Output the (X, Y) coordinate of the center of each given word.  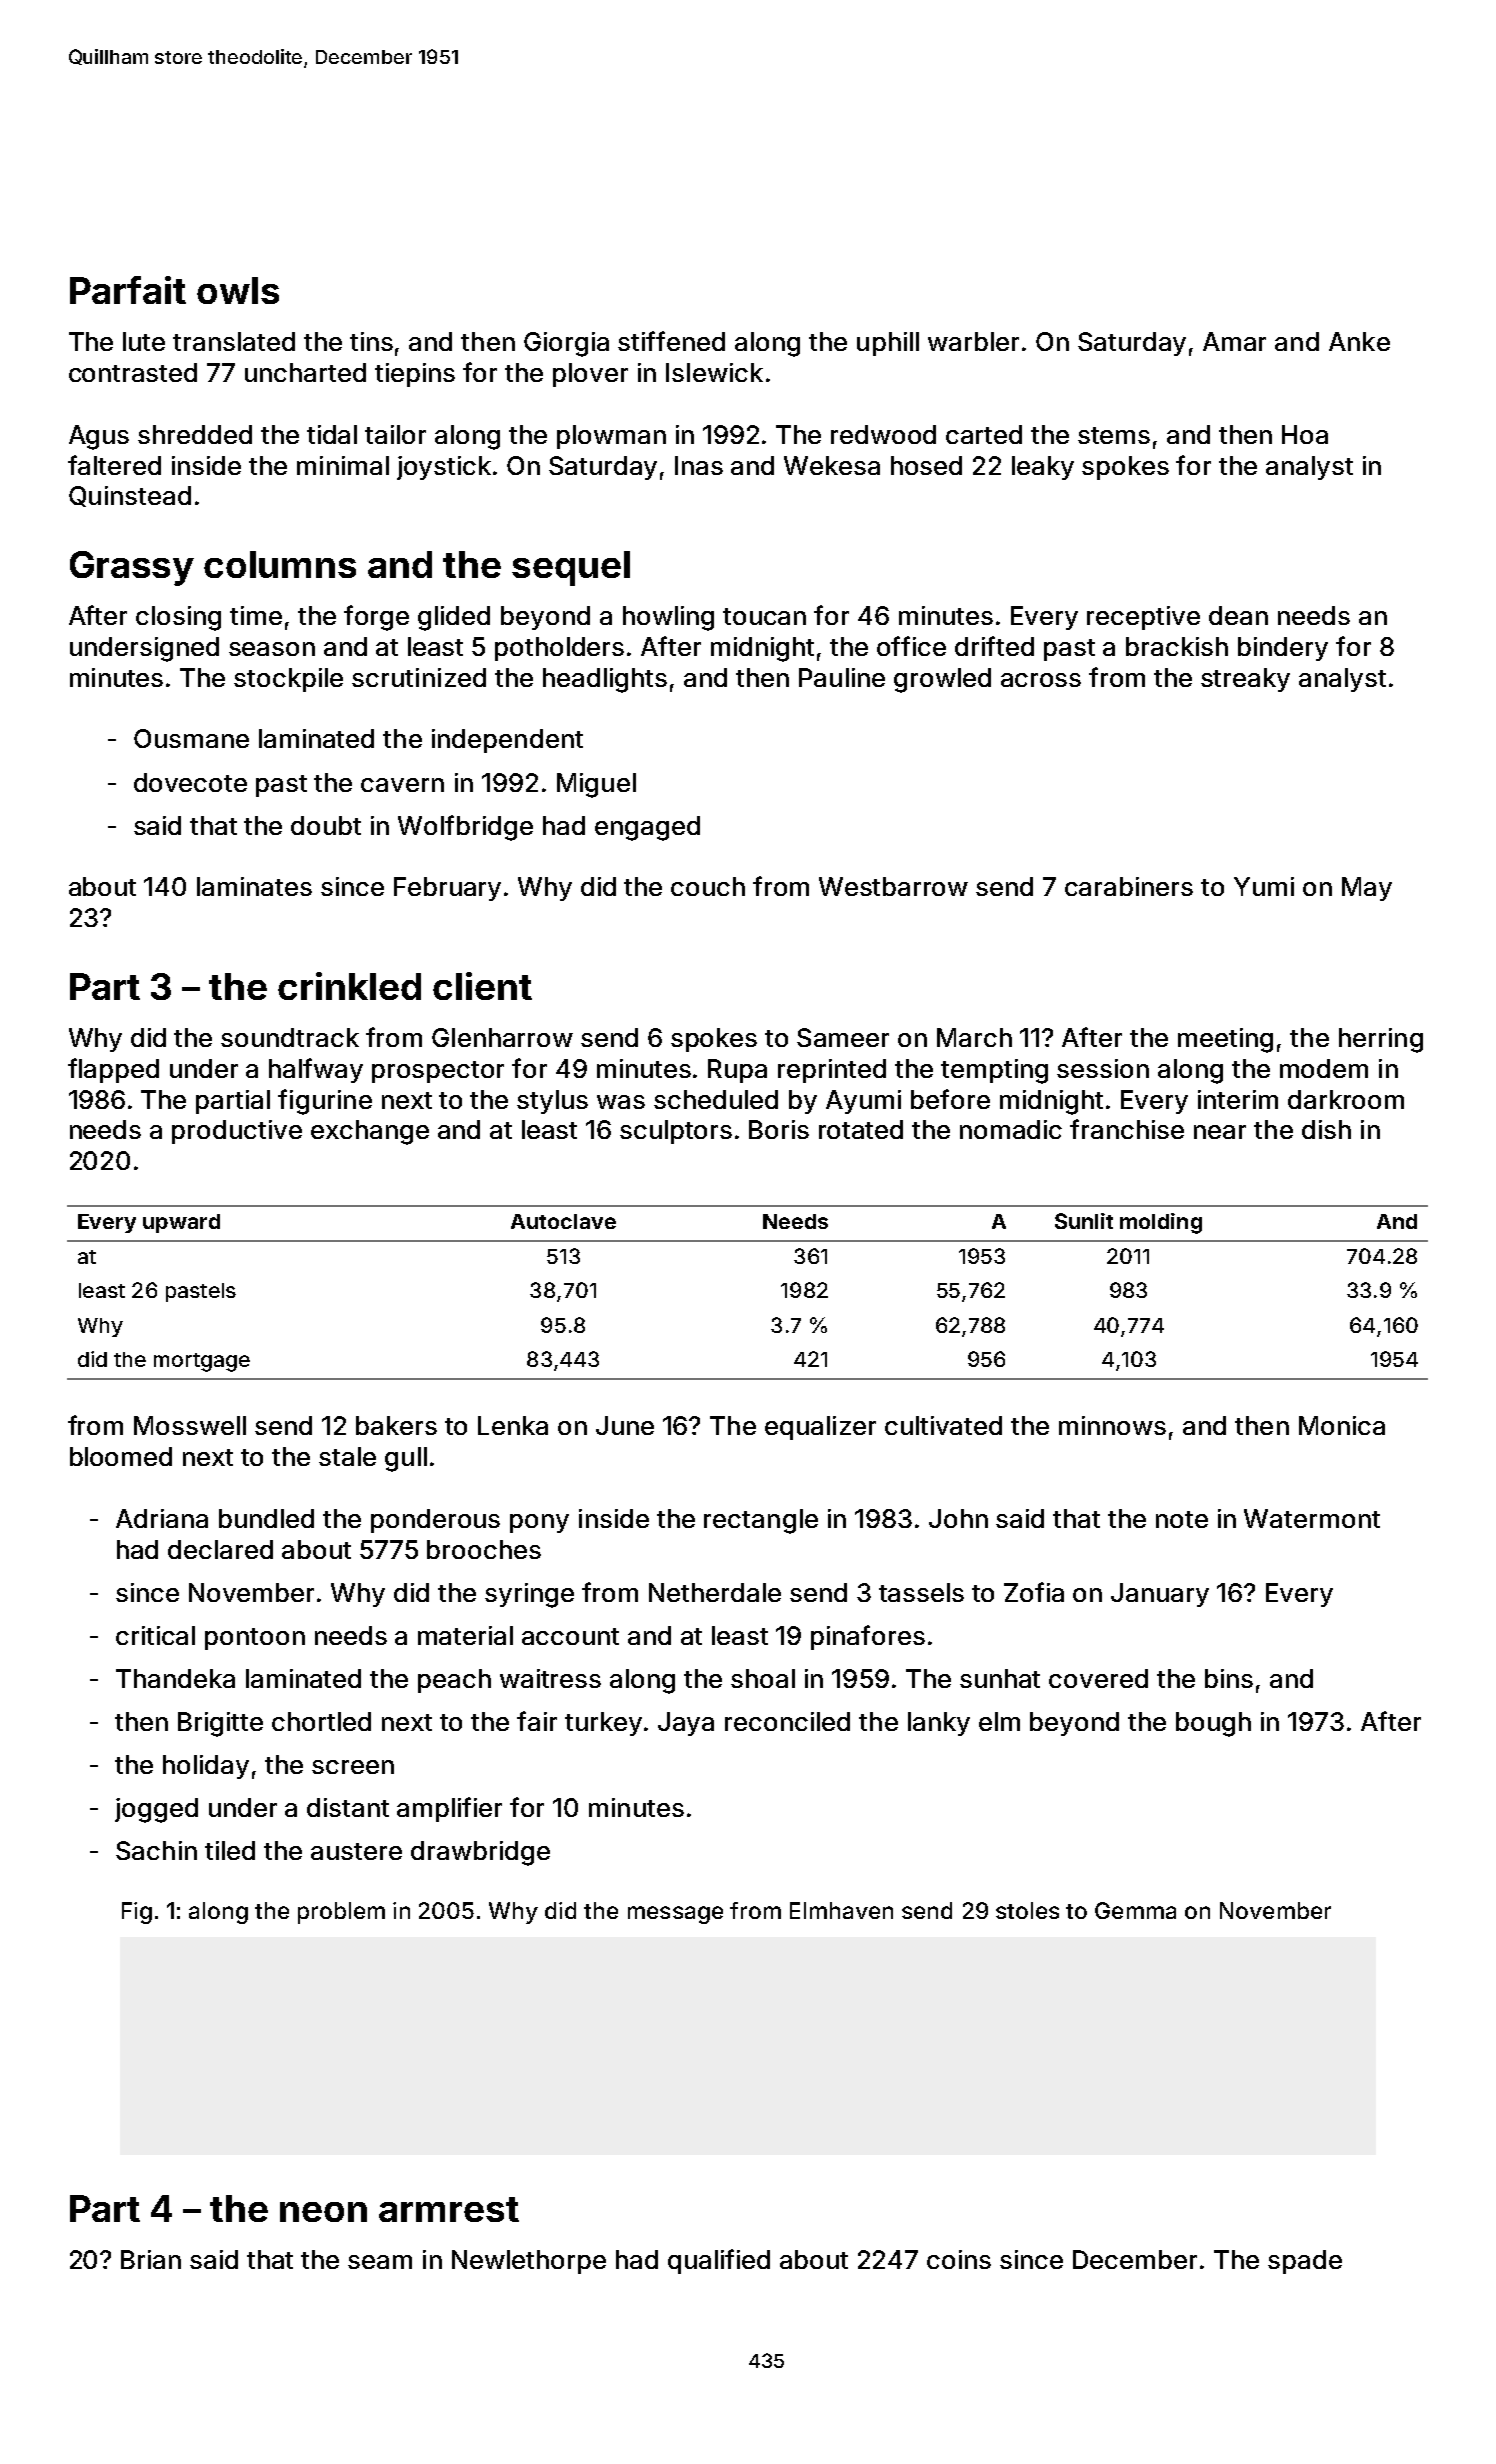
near (1220, 1132)
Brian (151, 2259)
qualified (719, 2261)
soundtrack (290, 1037)
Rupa (737, 1071)
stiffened (671, 341)
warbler (973, 341)
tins (371, 341)
